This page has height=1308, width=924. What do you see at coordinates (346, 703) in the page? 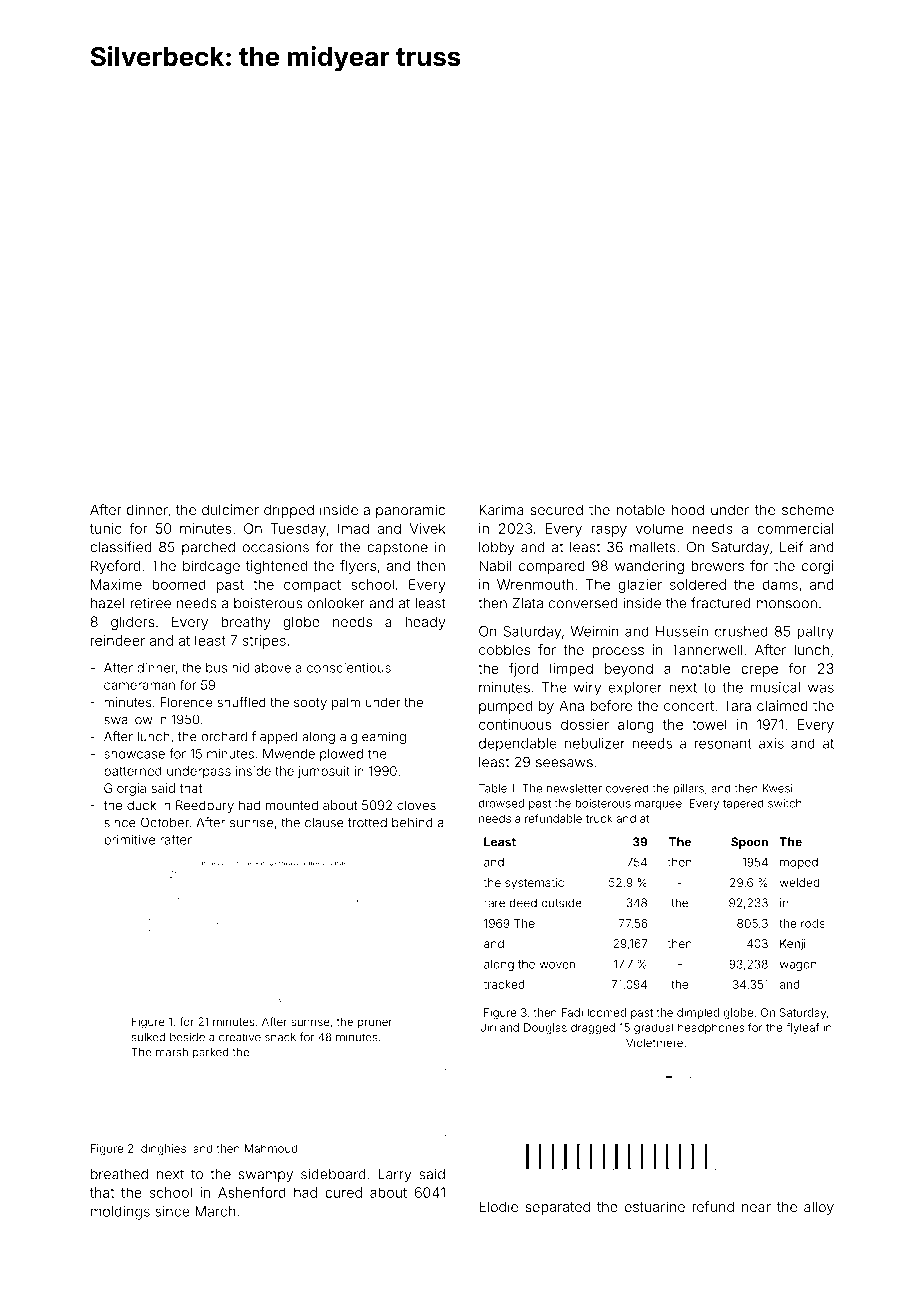
I see `palm` at bounding box center [346, 703].
